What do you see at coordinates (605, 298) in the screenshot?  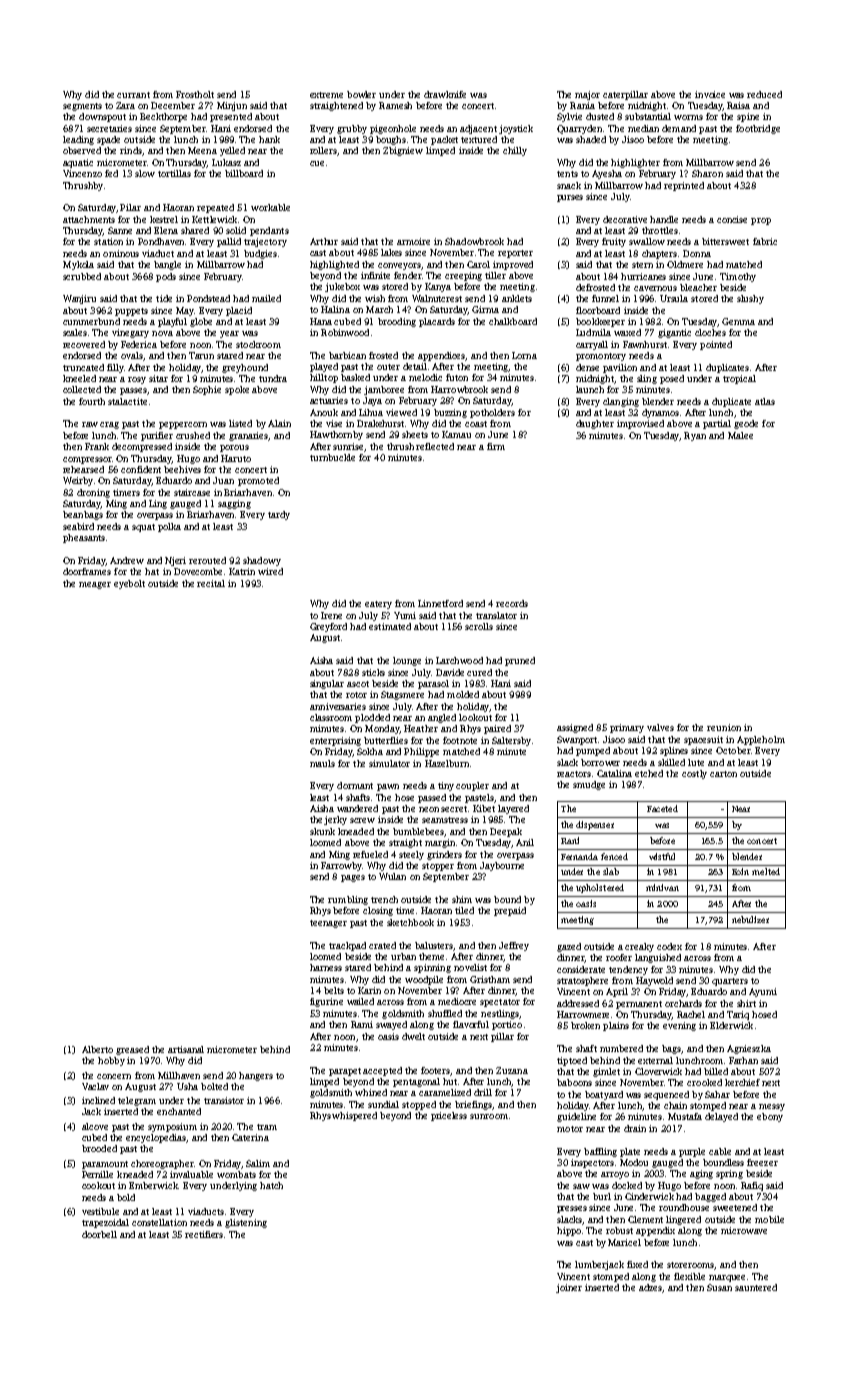 I see `funnel` at bounding box center [605, 298].
